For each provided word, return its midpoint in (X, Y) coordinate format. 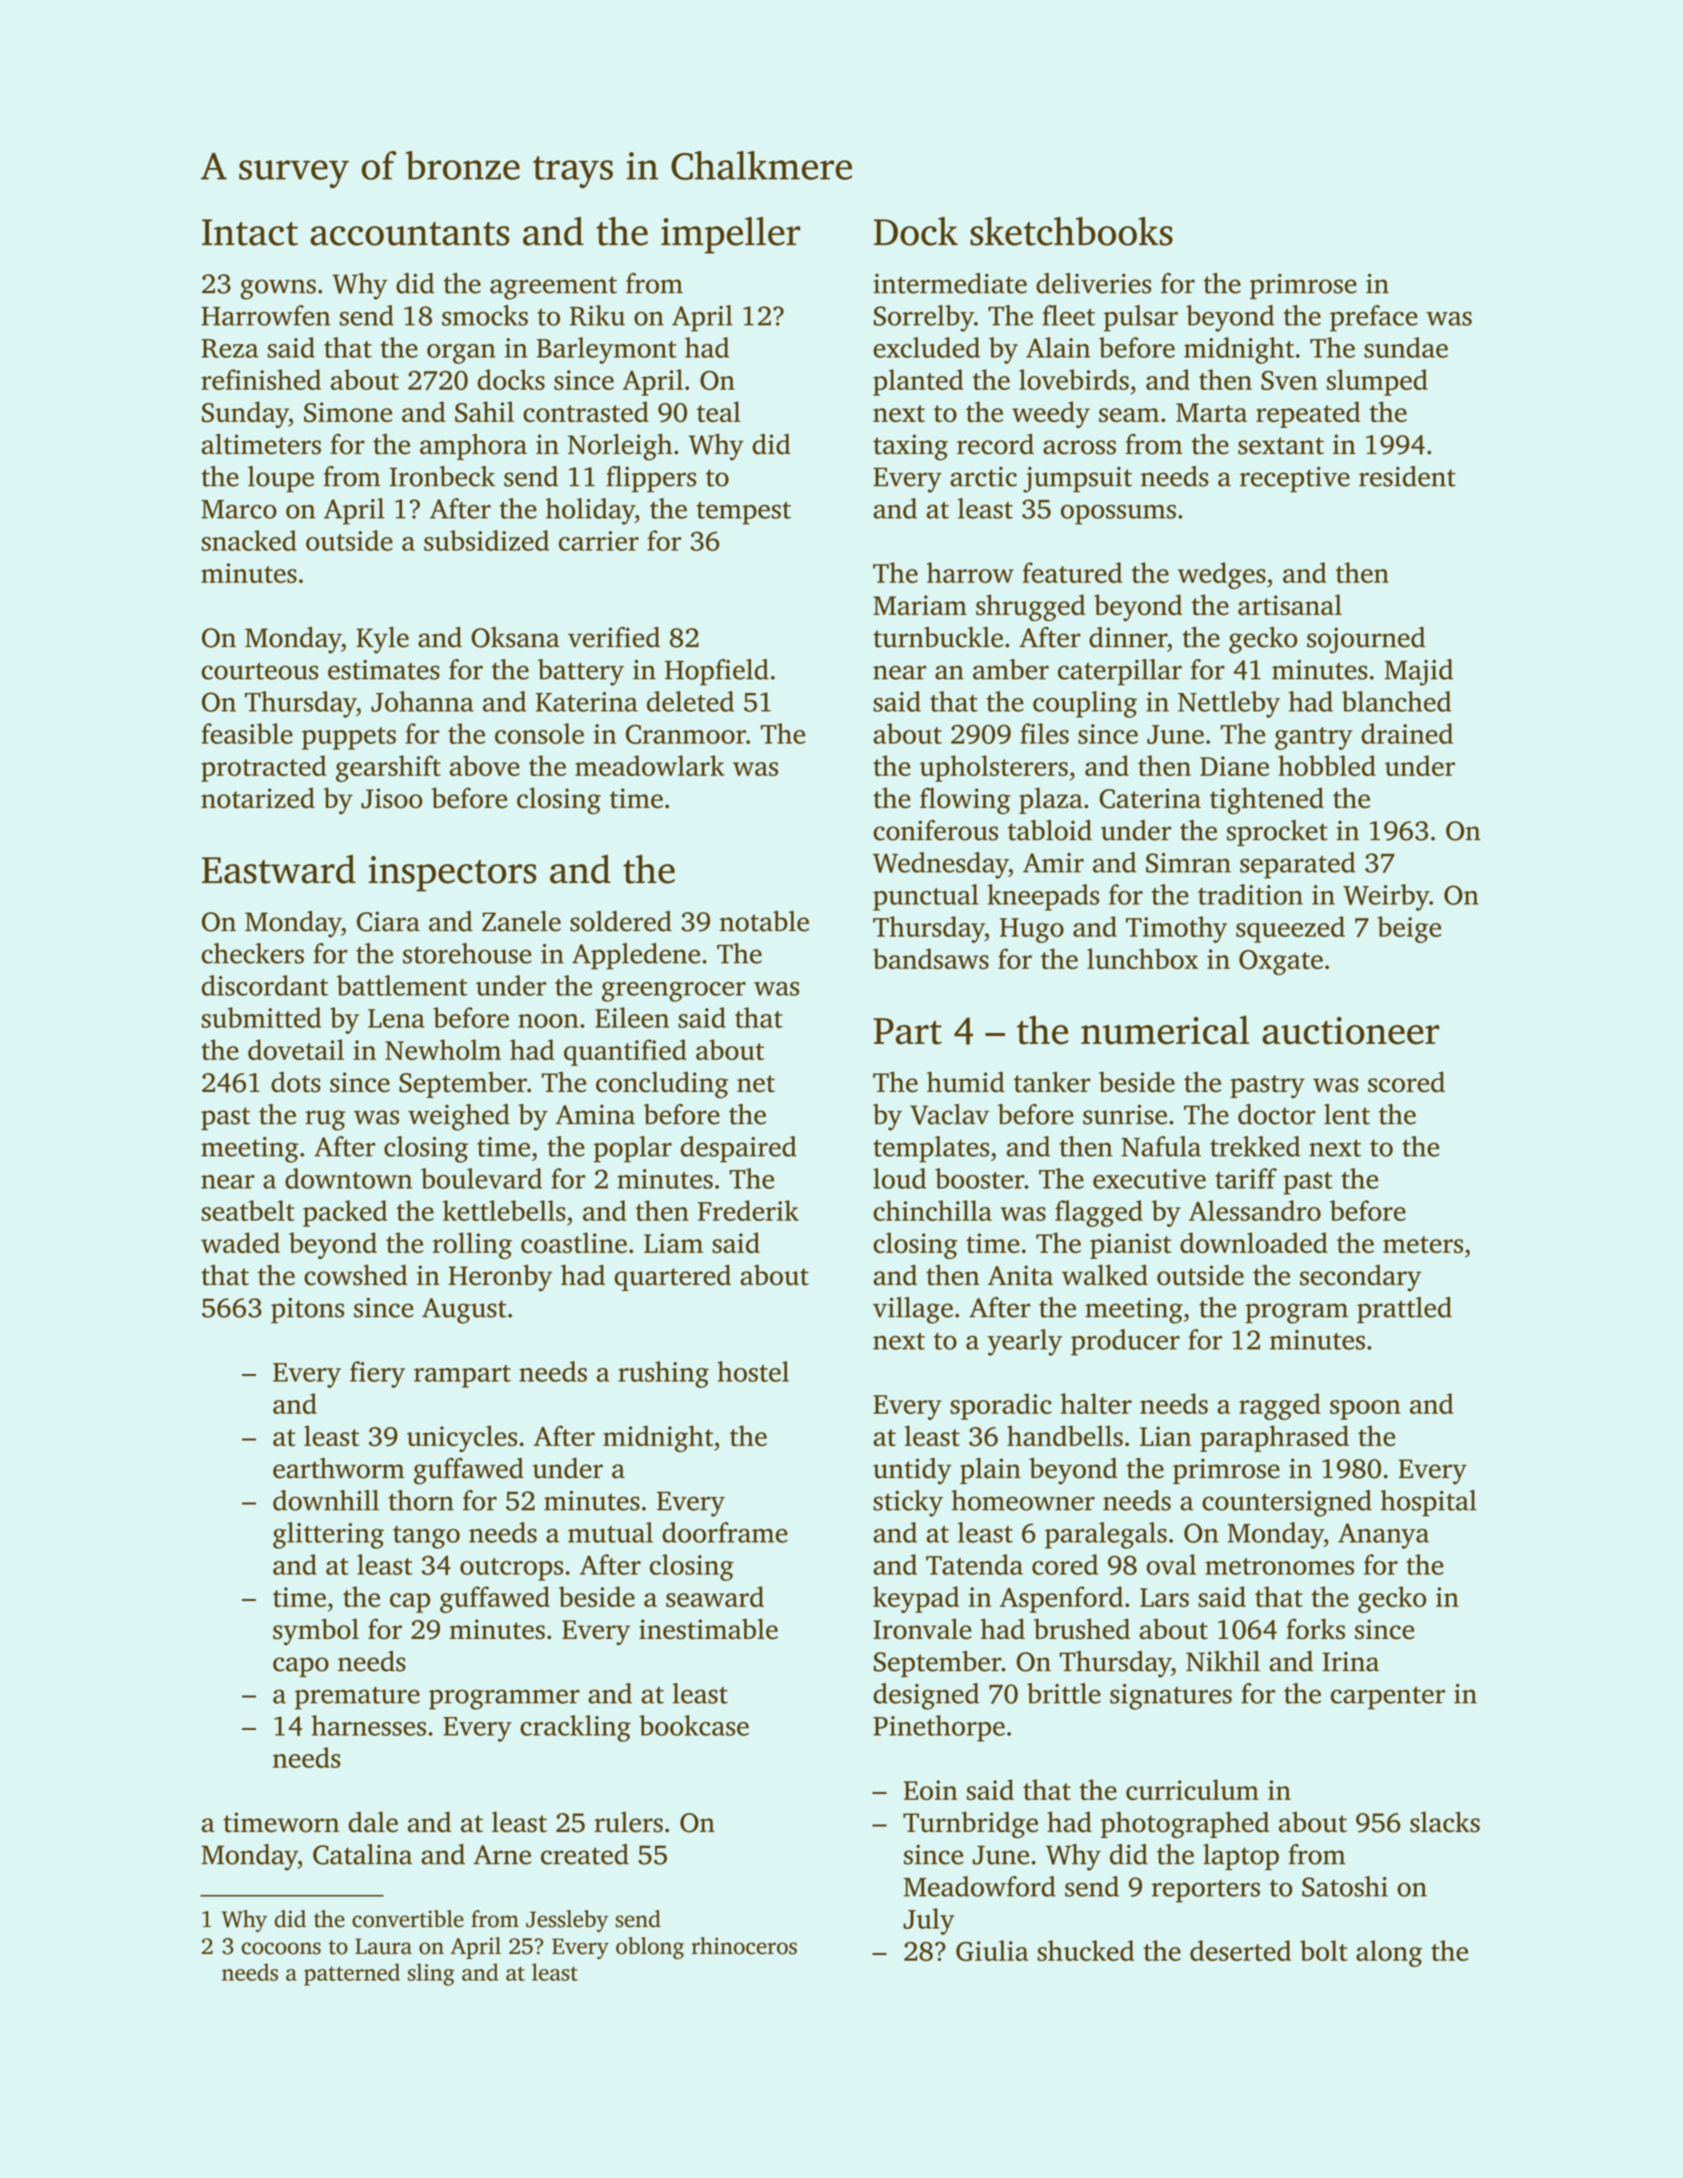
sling (431, 1974)
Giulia (992, 1950)
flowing (965, 801)
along (1389, 1953)
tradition (1250, 894)
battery (581, 672)
